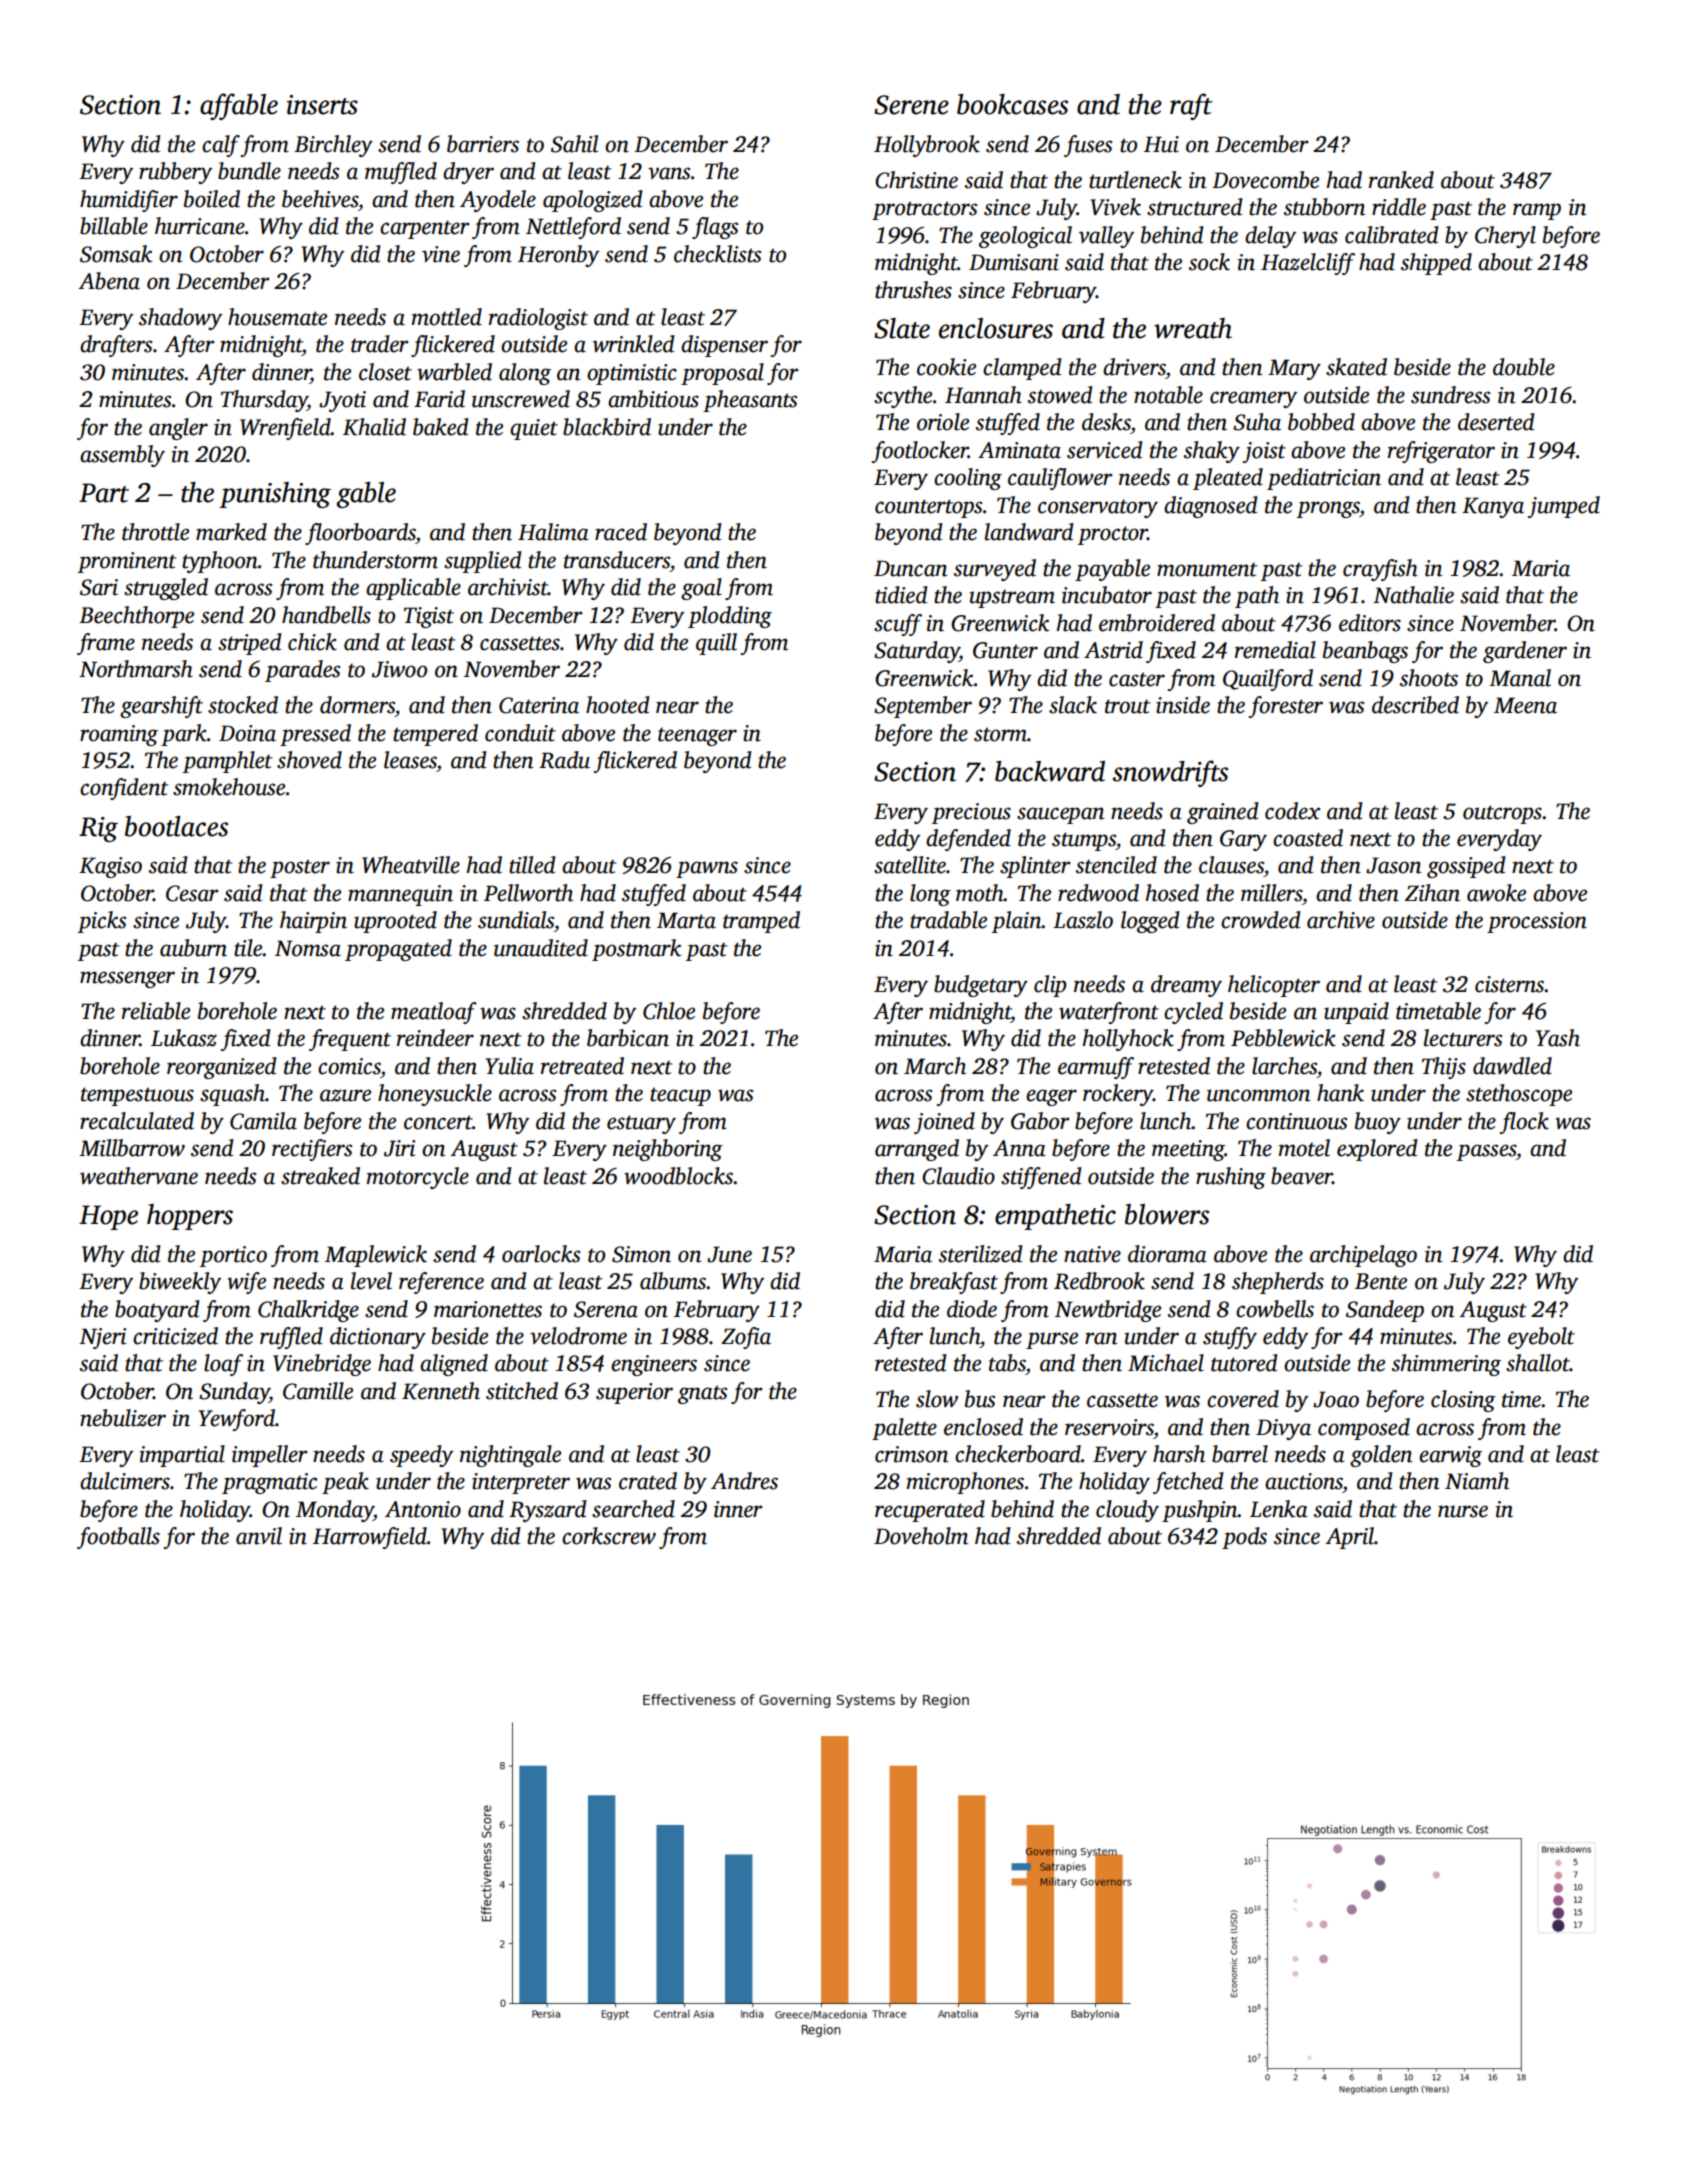 The height and width of the page is (2178, 1683). I want to click on bundle, so click(249, 171).
